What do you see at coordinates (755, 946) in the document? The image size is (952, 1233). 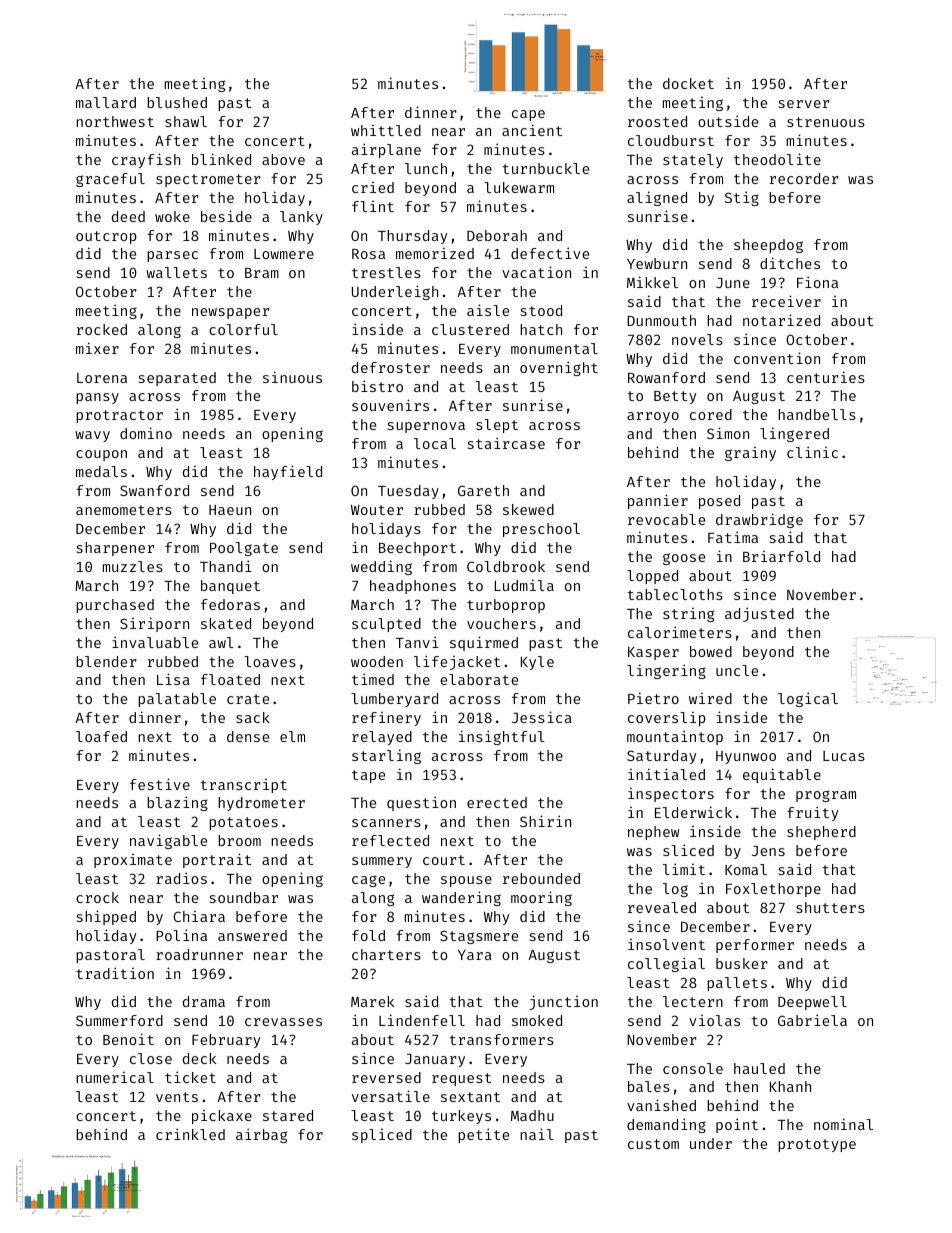 I see `performer` at bounding box center [755, 946].
